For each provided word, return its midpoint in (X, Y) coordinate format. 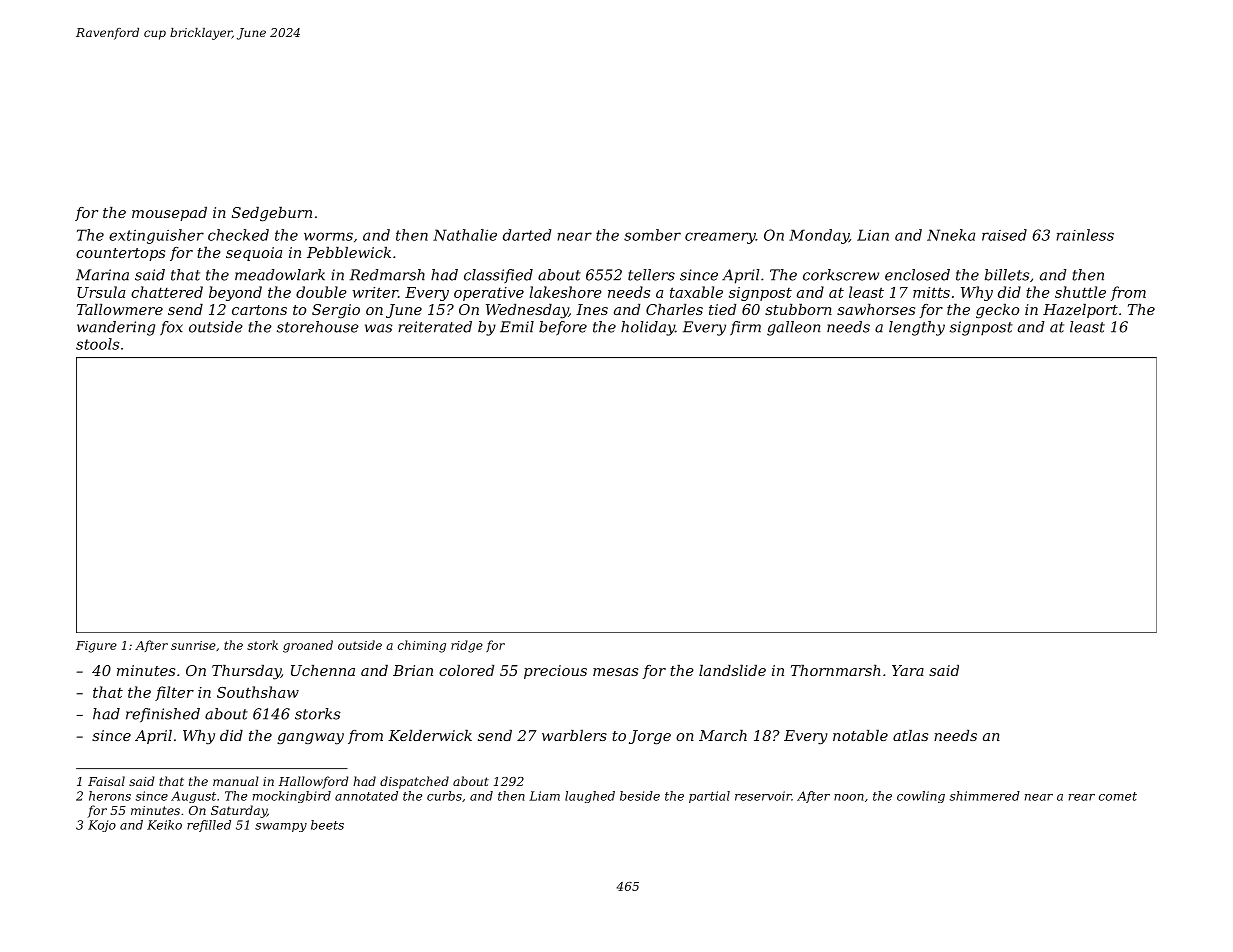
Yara (908, 670)
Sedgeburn (272, 214)
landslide (732, 670)
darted (527, 235)
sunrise (193, 645)
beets (327, 825)
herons (110, 796)
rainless (1085, 235)
